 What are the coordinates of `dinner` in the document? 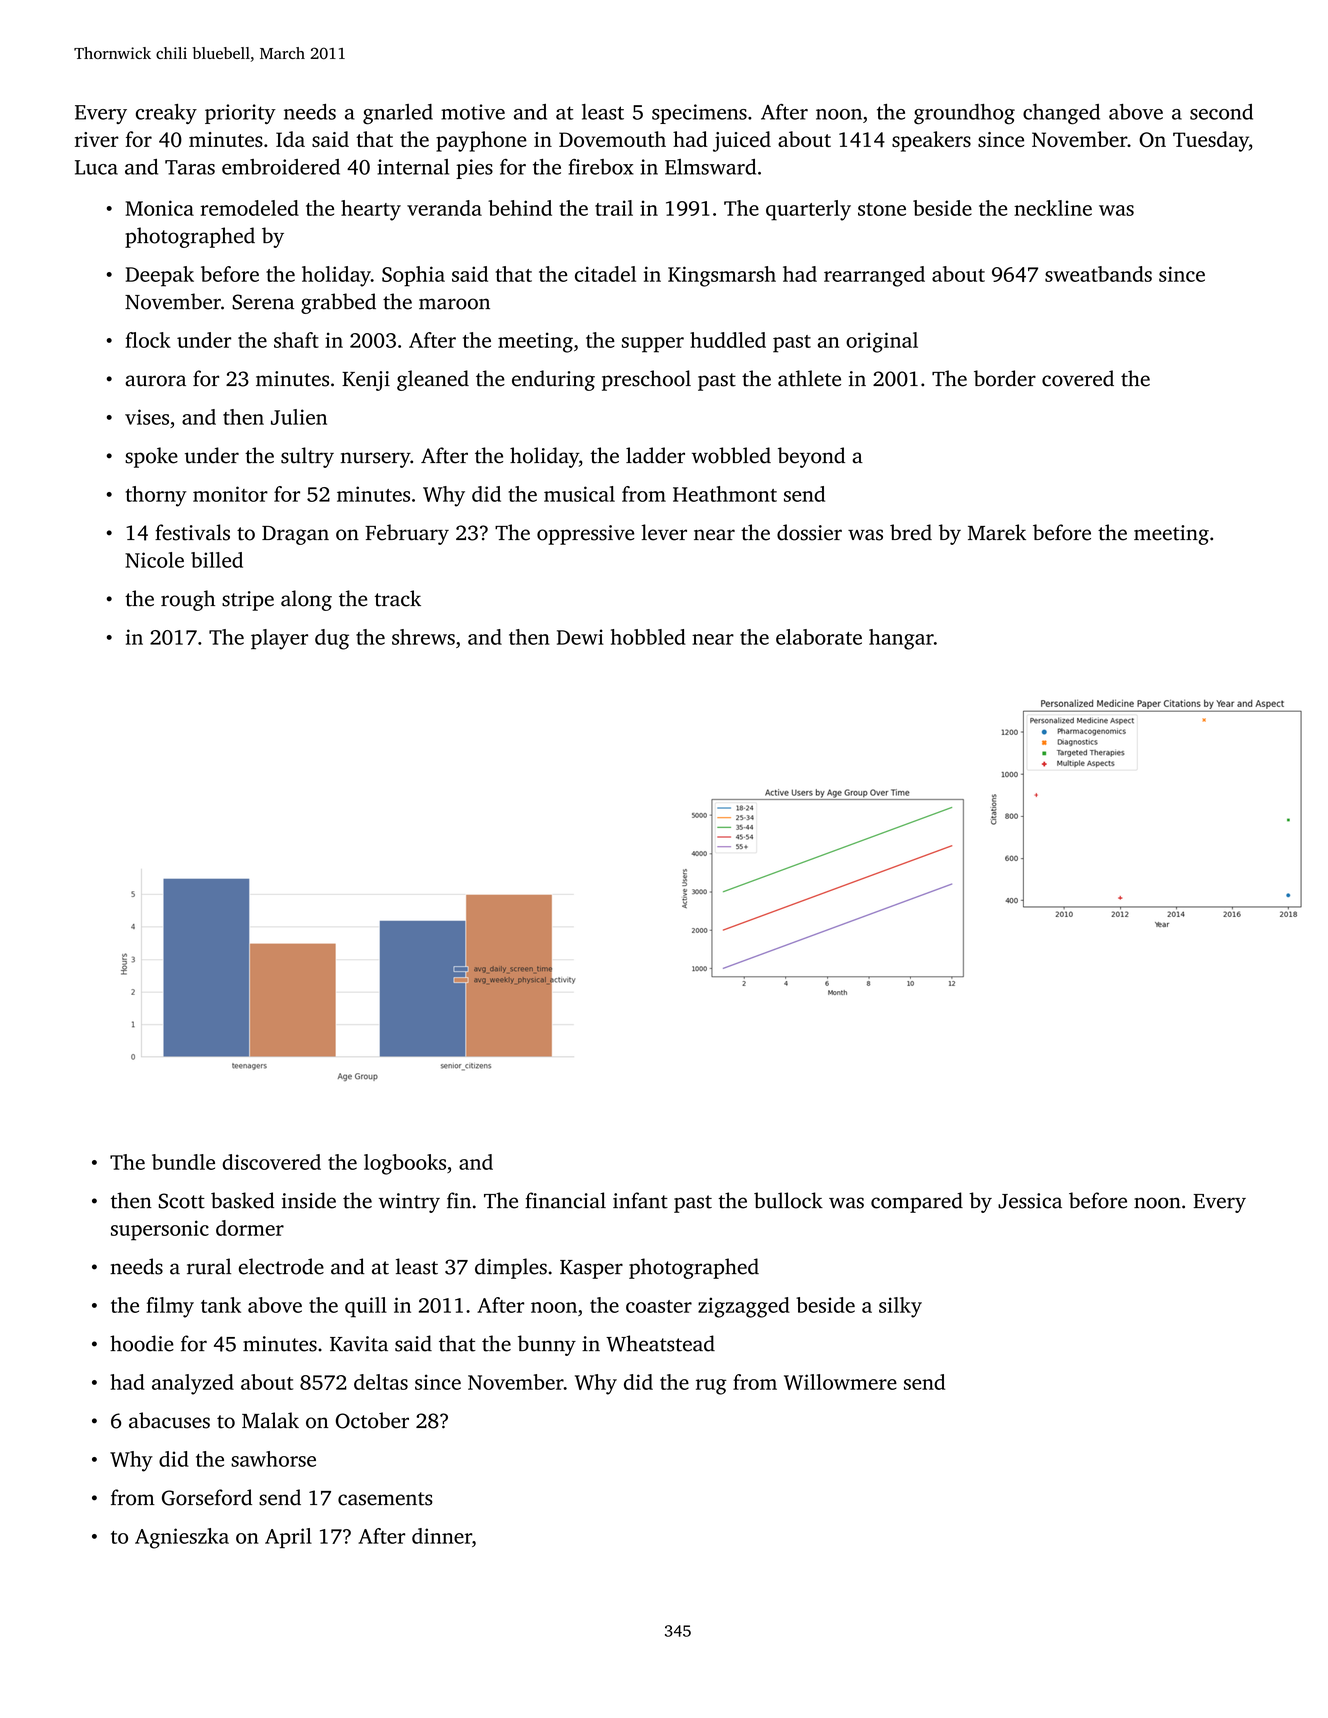 It's located at (442, 1536).
